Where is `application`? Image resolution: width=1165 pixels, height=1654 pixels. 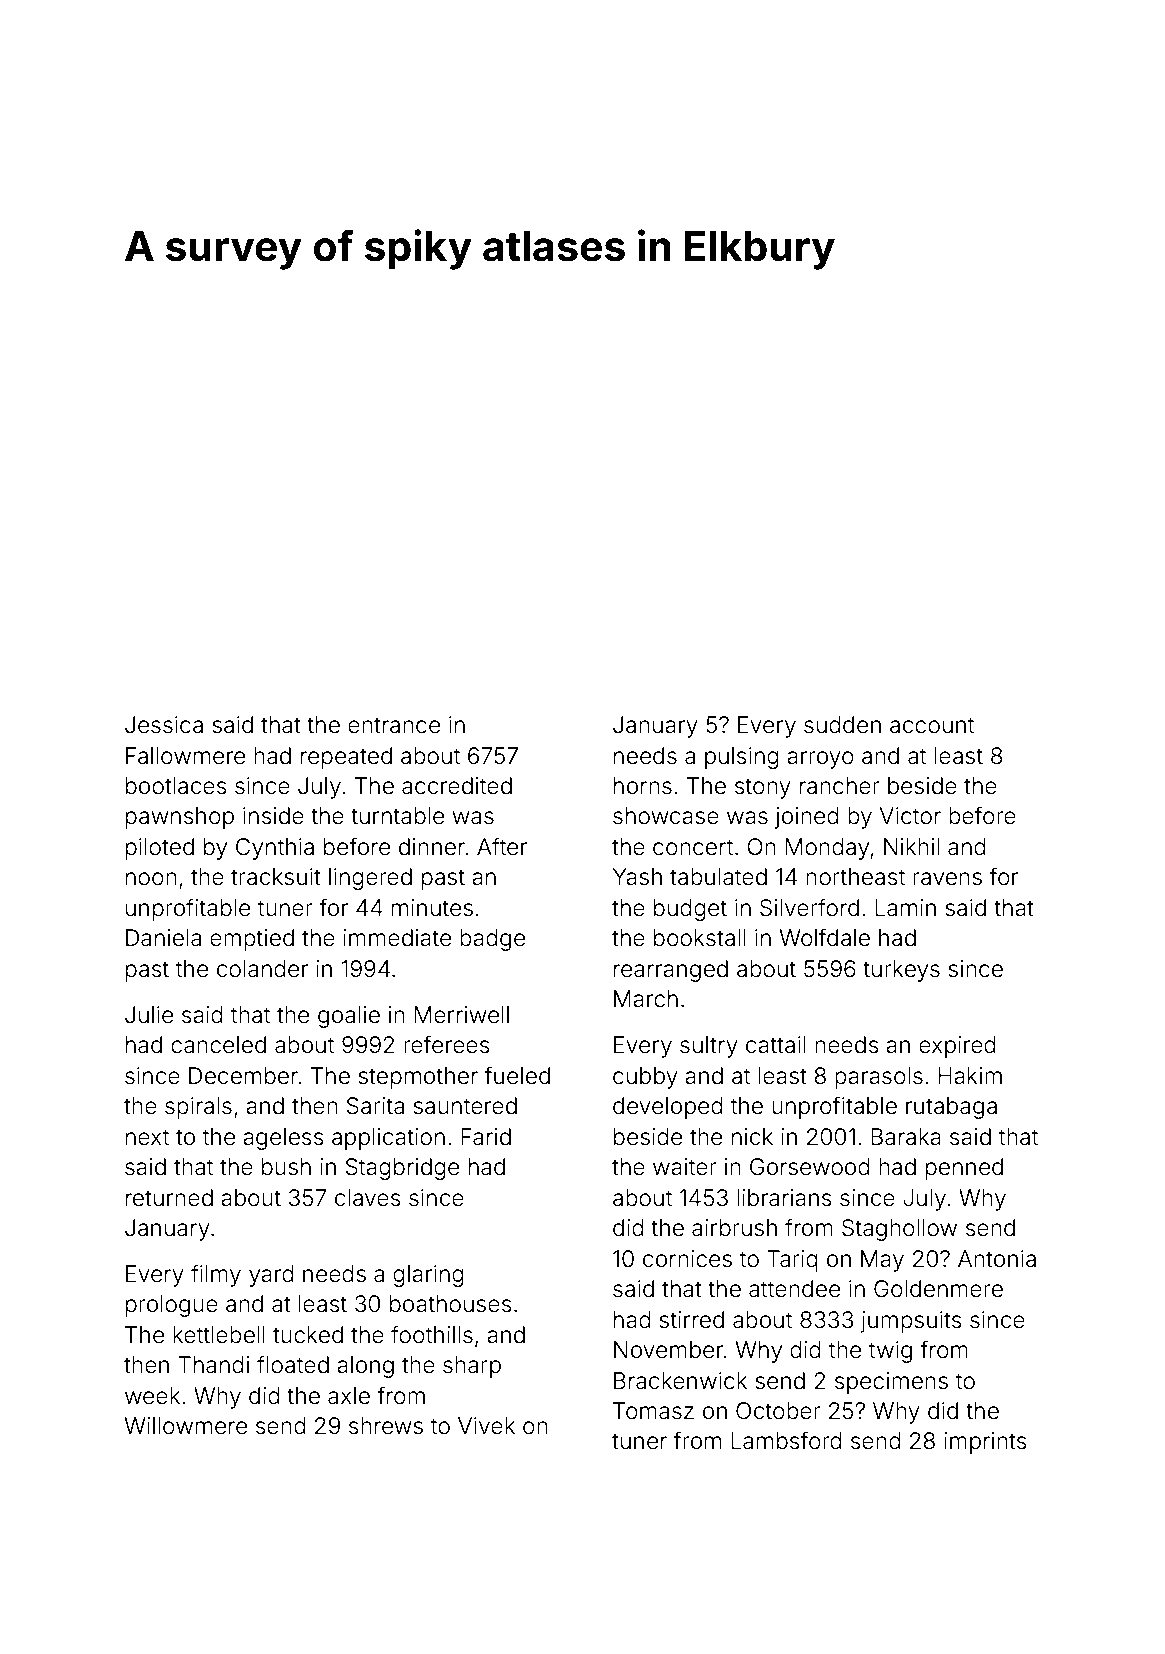
application is located at coordinates (388, 1139).
